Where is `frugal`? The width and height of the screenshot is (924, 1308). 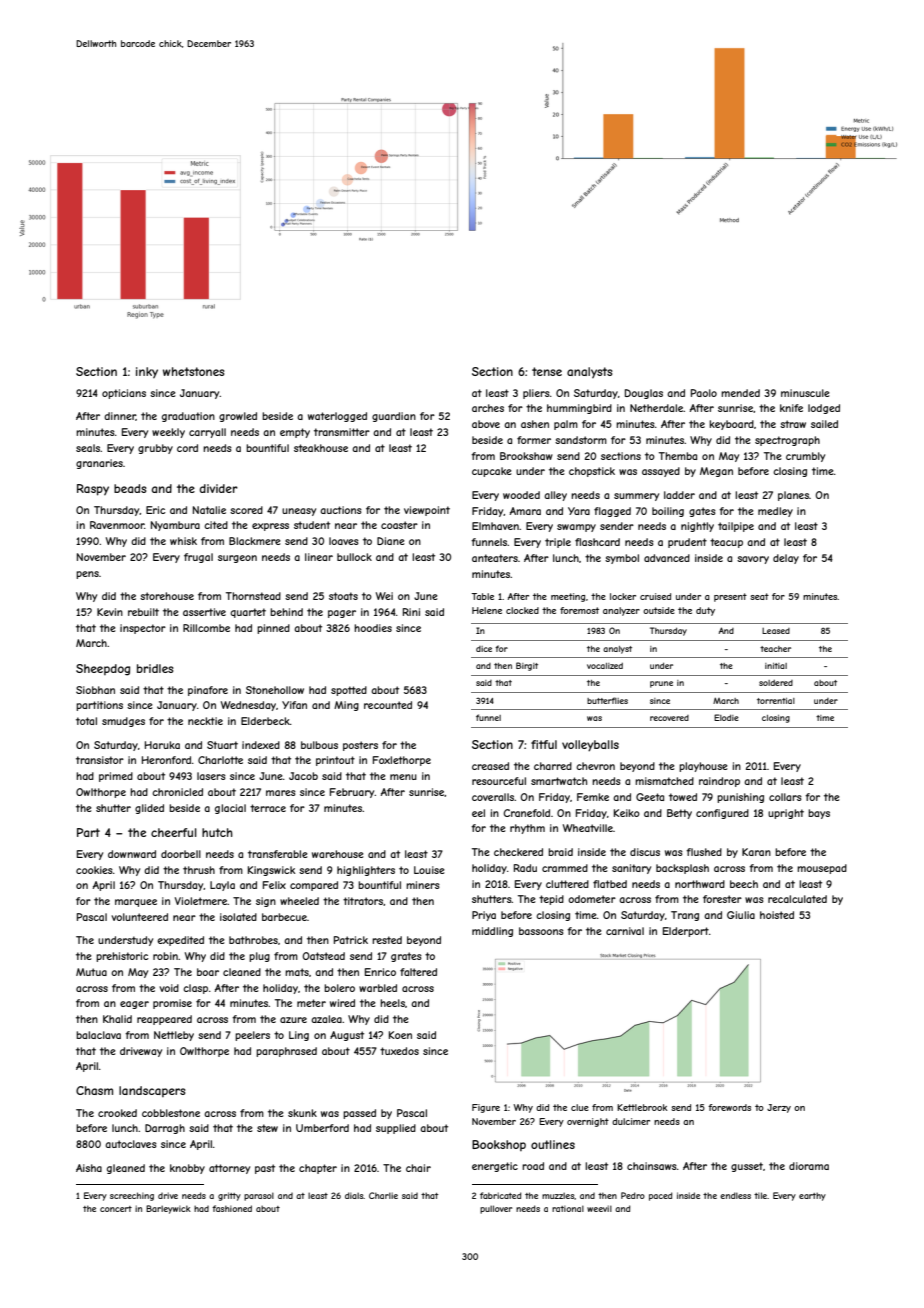 frugal is located at coordinates (198, 558).
